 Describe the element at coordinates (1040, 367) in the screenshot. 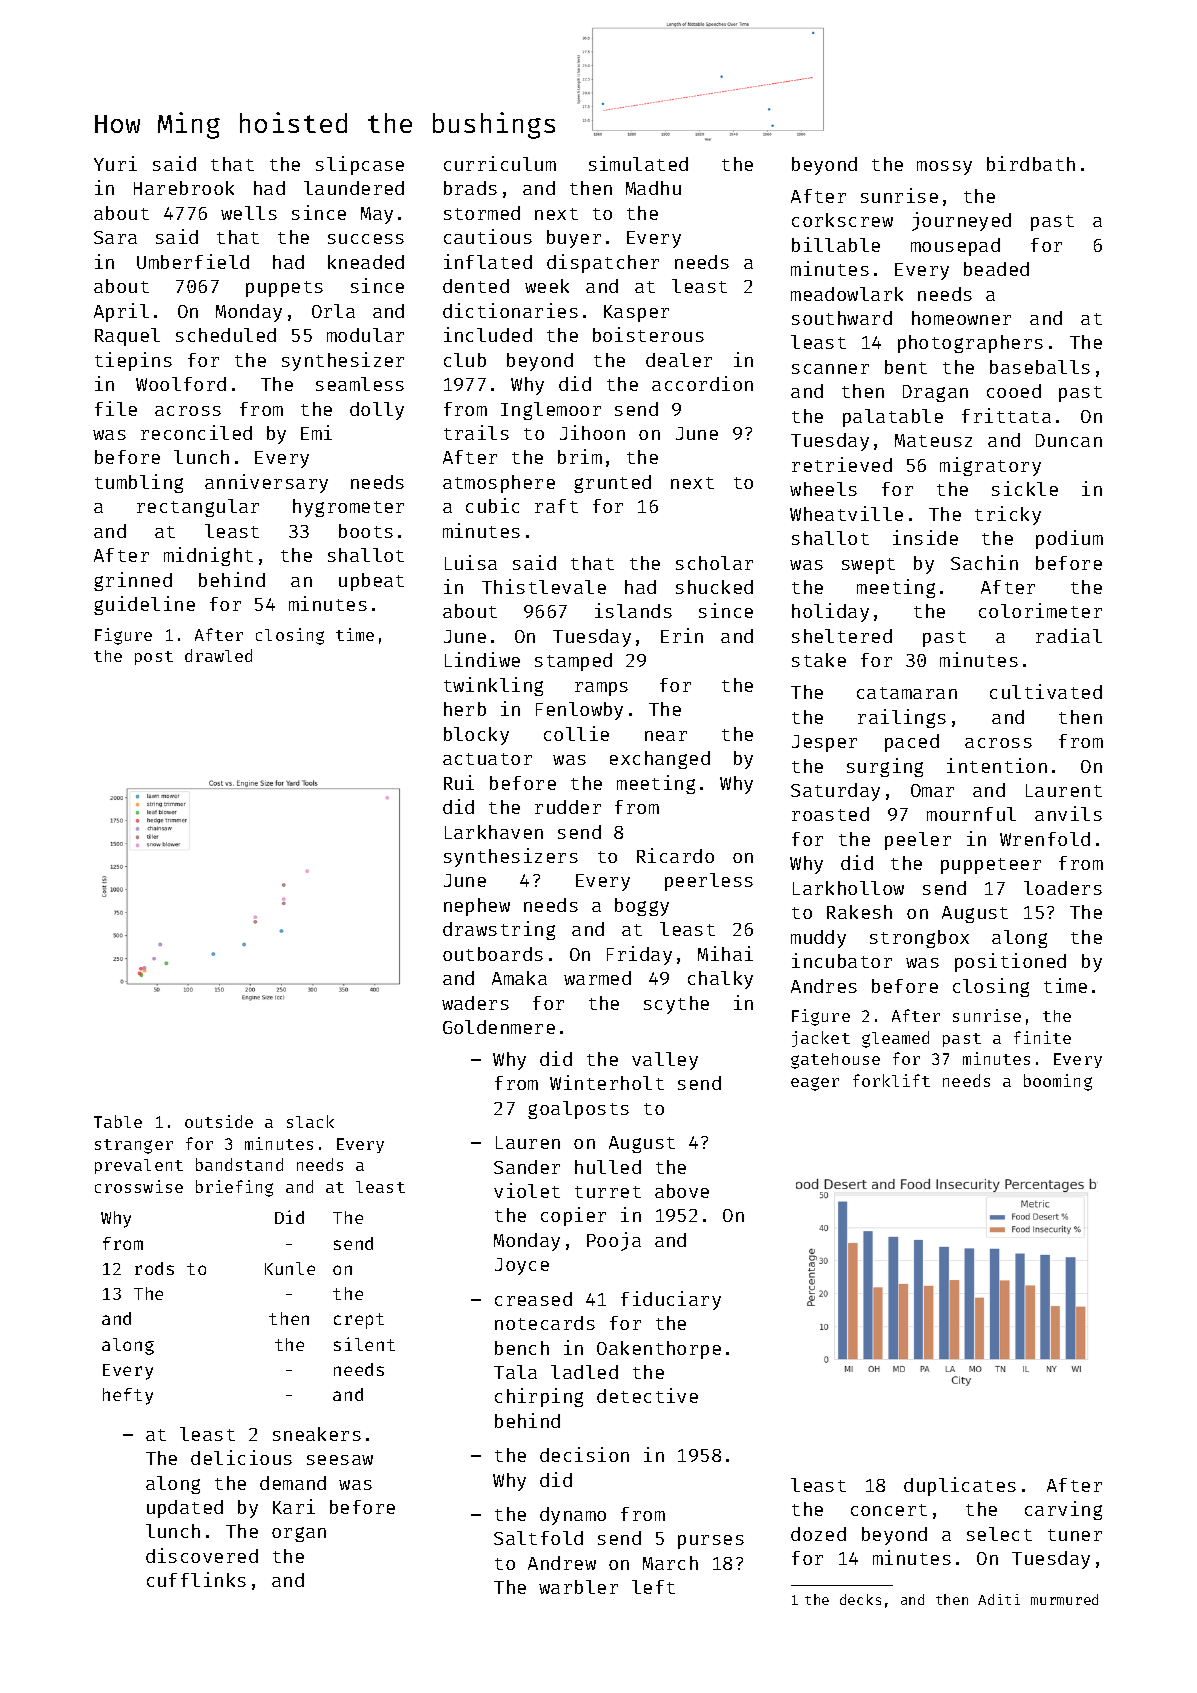

I see `baseballs` at that location.
